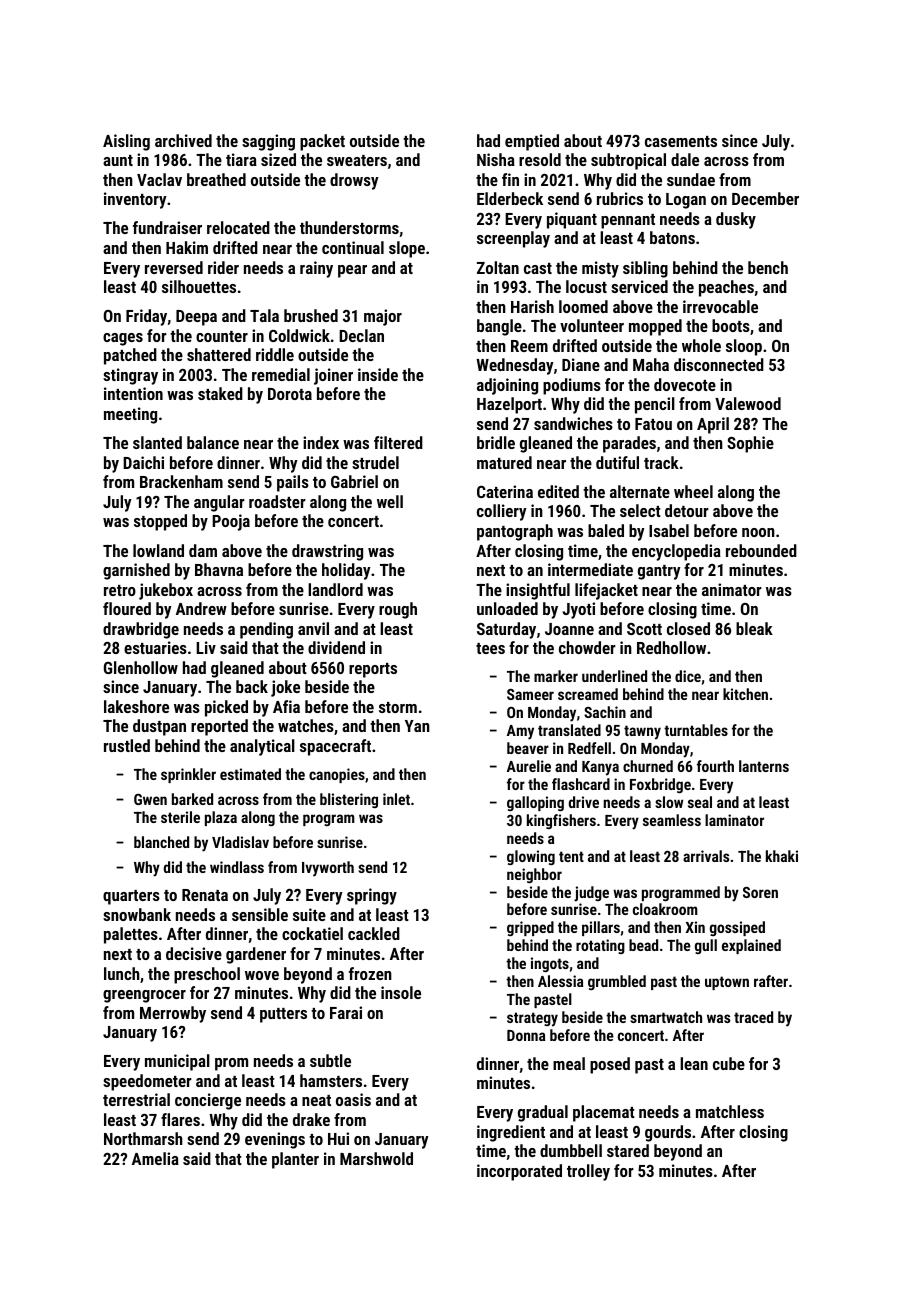 The height and width of the page is (1316, 908). Describe the element at coordinates (219, 503) in the page. I see `angular` at that location.
